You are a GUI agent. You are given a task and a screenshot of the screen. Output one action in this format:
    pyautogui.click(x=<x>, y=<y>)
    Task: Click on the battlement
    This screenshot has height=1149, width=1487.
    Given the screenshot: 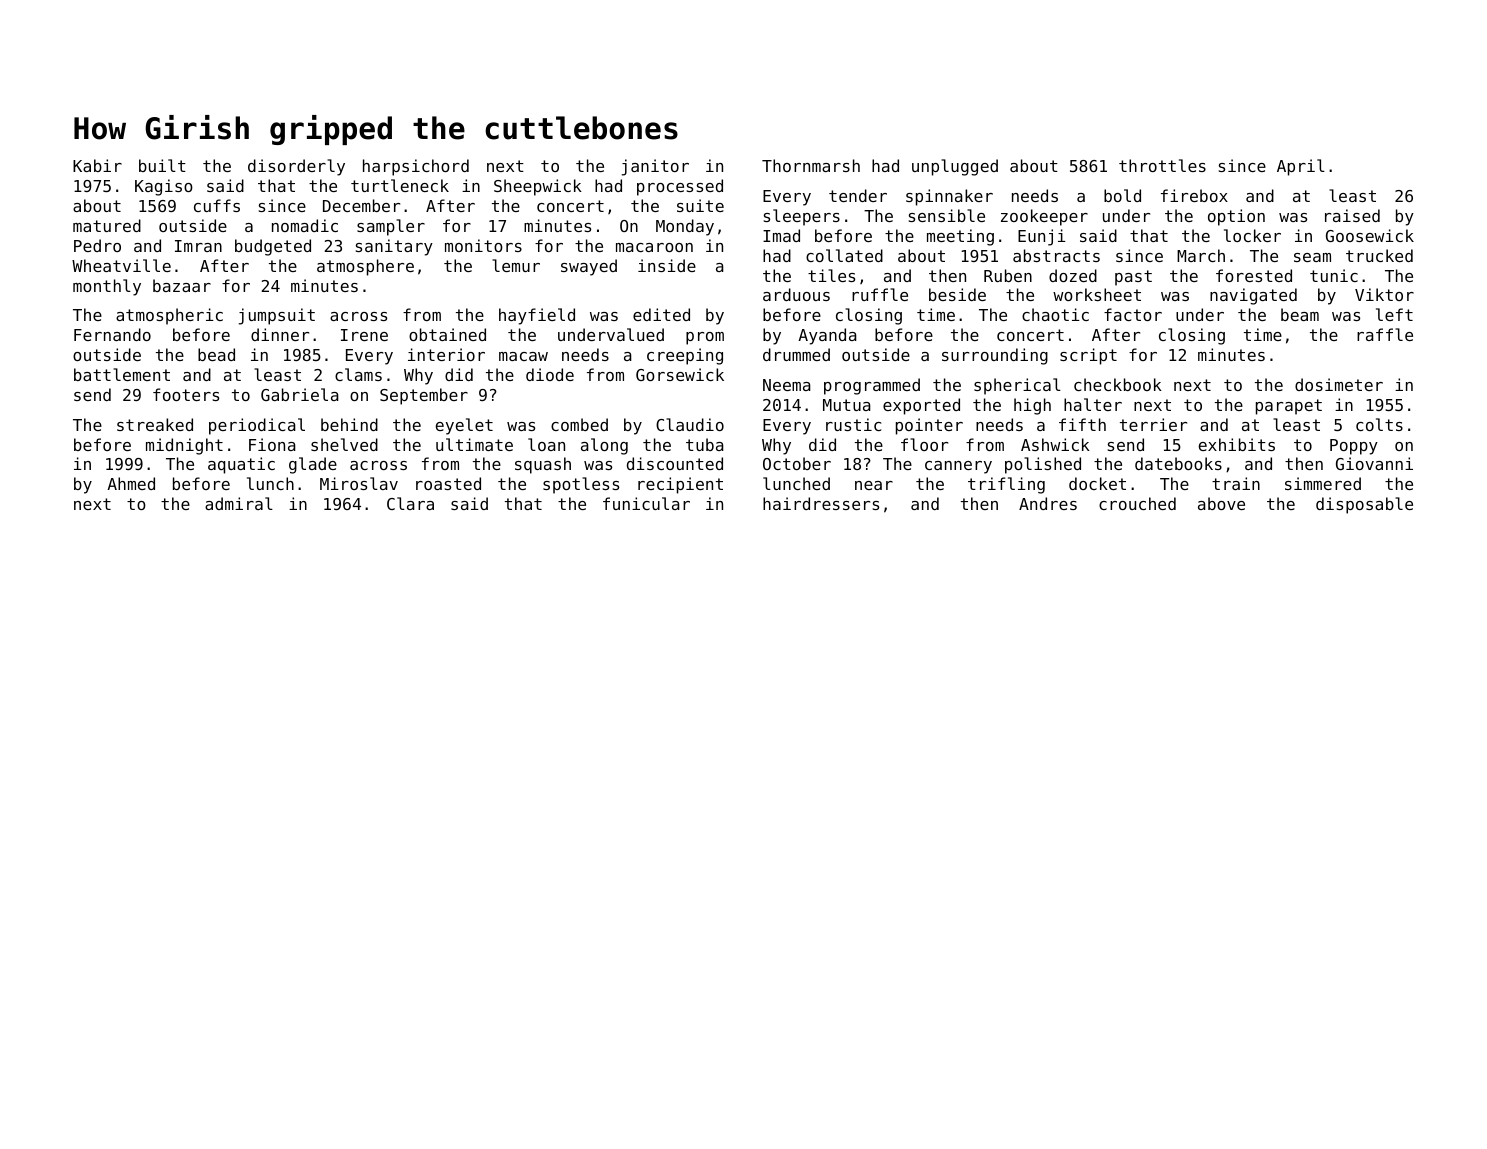 What is the action you would take?
    pyautogui.click(x=122, y=374)
